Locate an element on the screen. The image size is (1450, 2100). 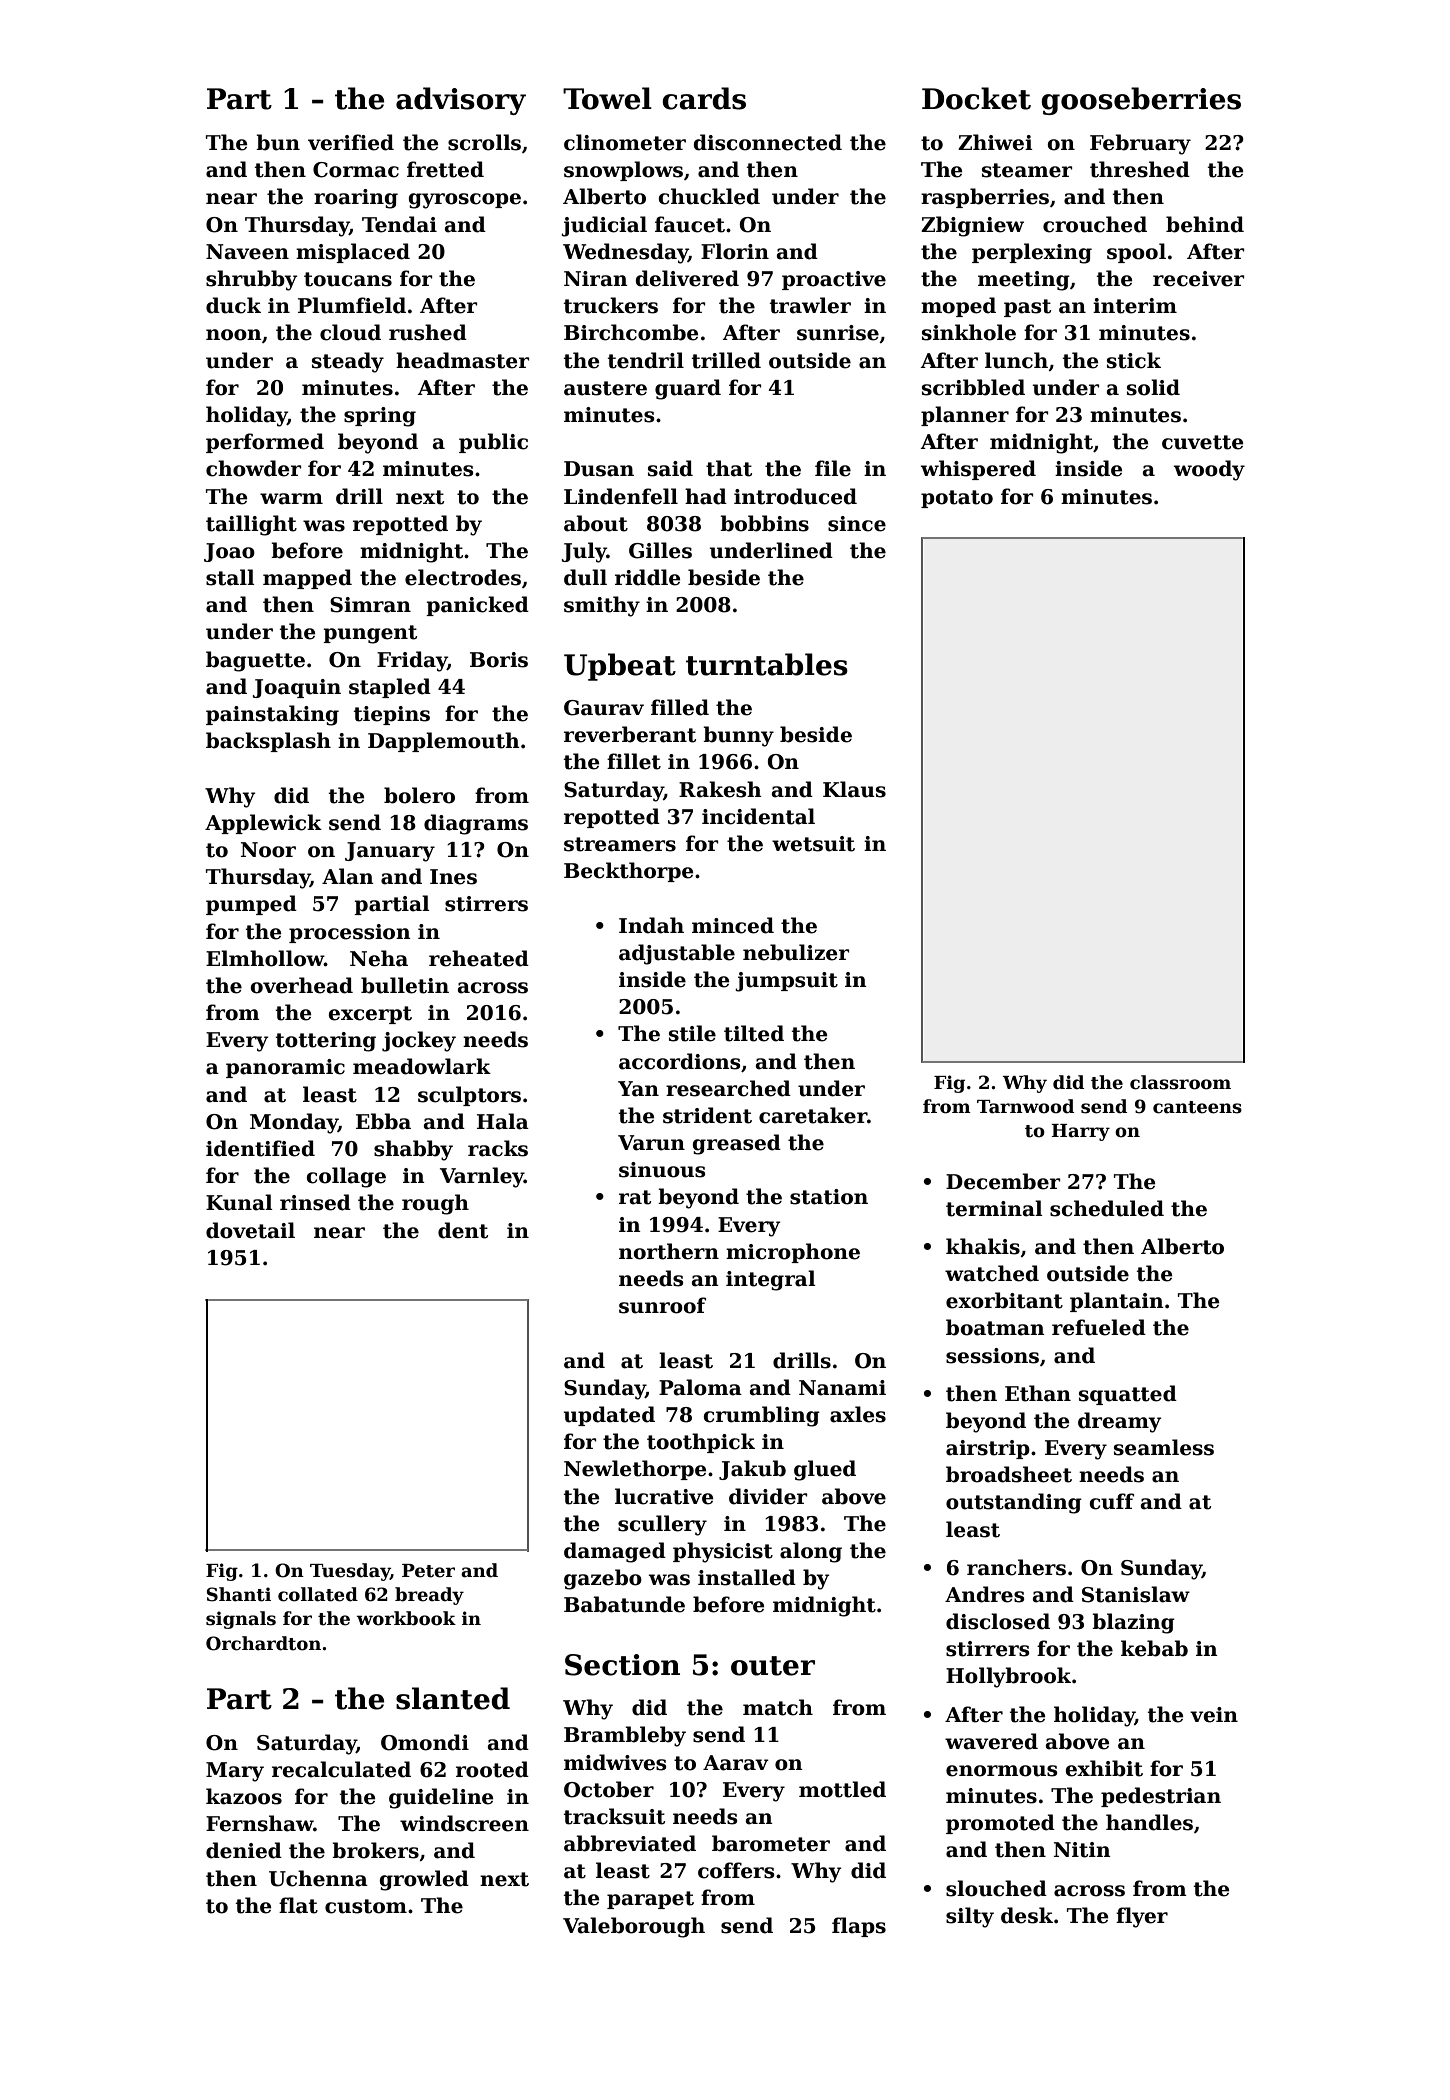
Nanami is located at coordinates (842, 1388).
